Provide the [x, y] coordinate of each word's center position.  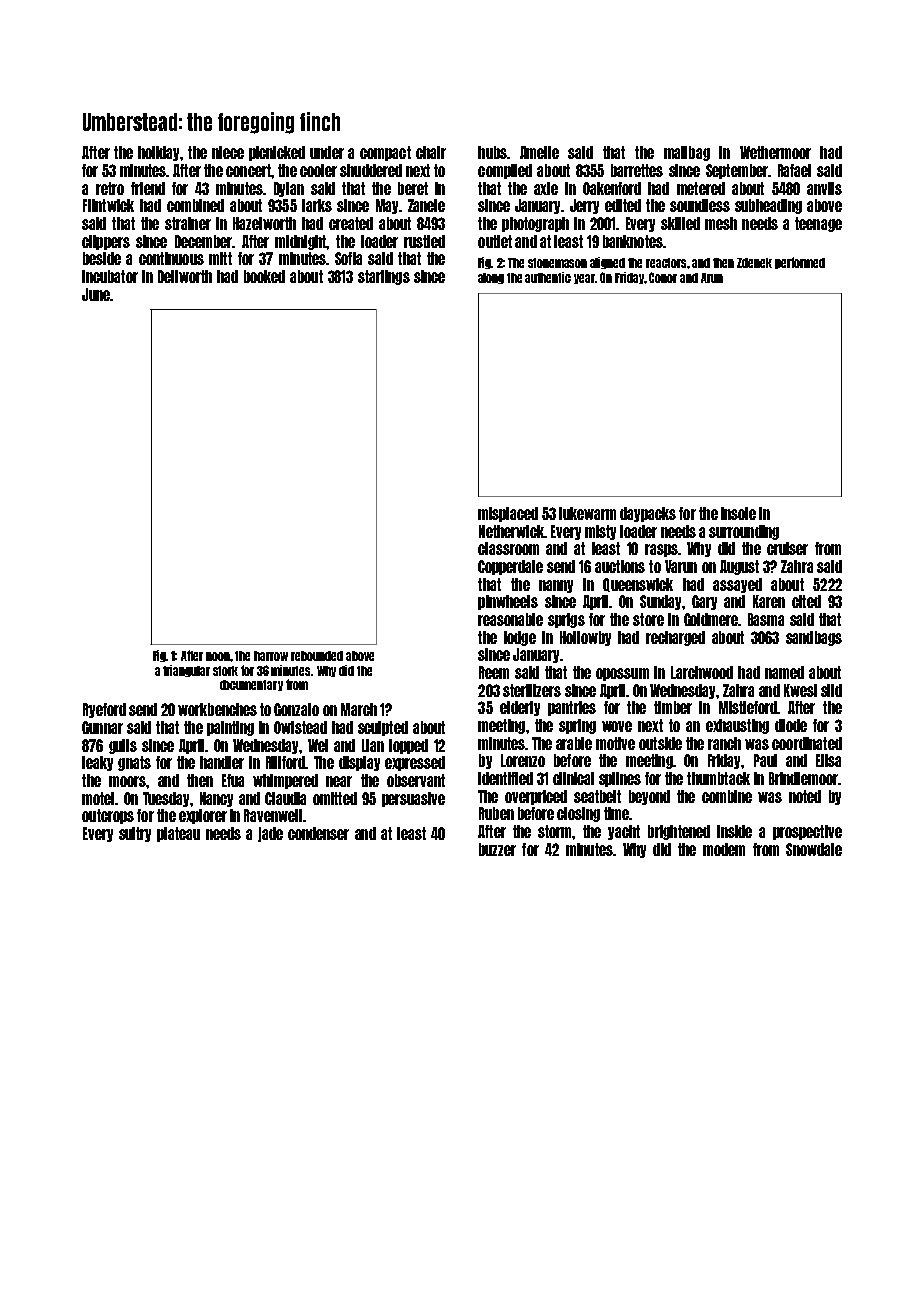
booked [264, 276]
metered [701, 188]
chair [431, 152]
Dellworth [185, 276]
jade [270, 834]
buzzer [497, 849]
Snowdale [814, 849]
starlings [384, 277]
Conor [663, 277]
